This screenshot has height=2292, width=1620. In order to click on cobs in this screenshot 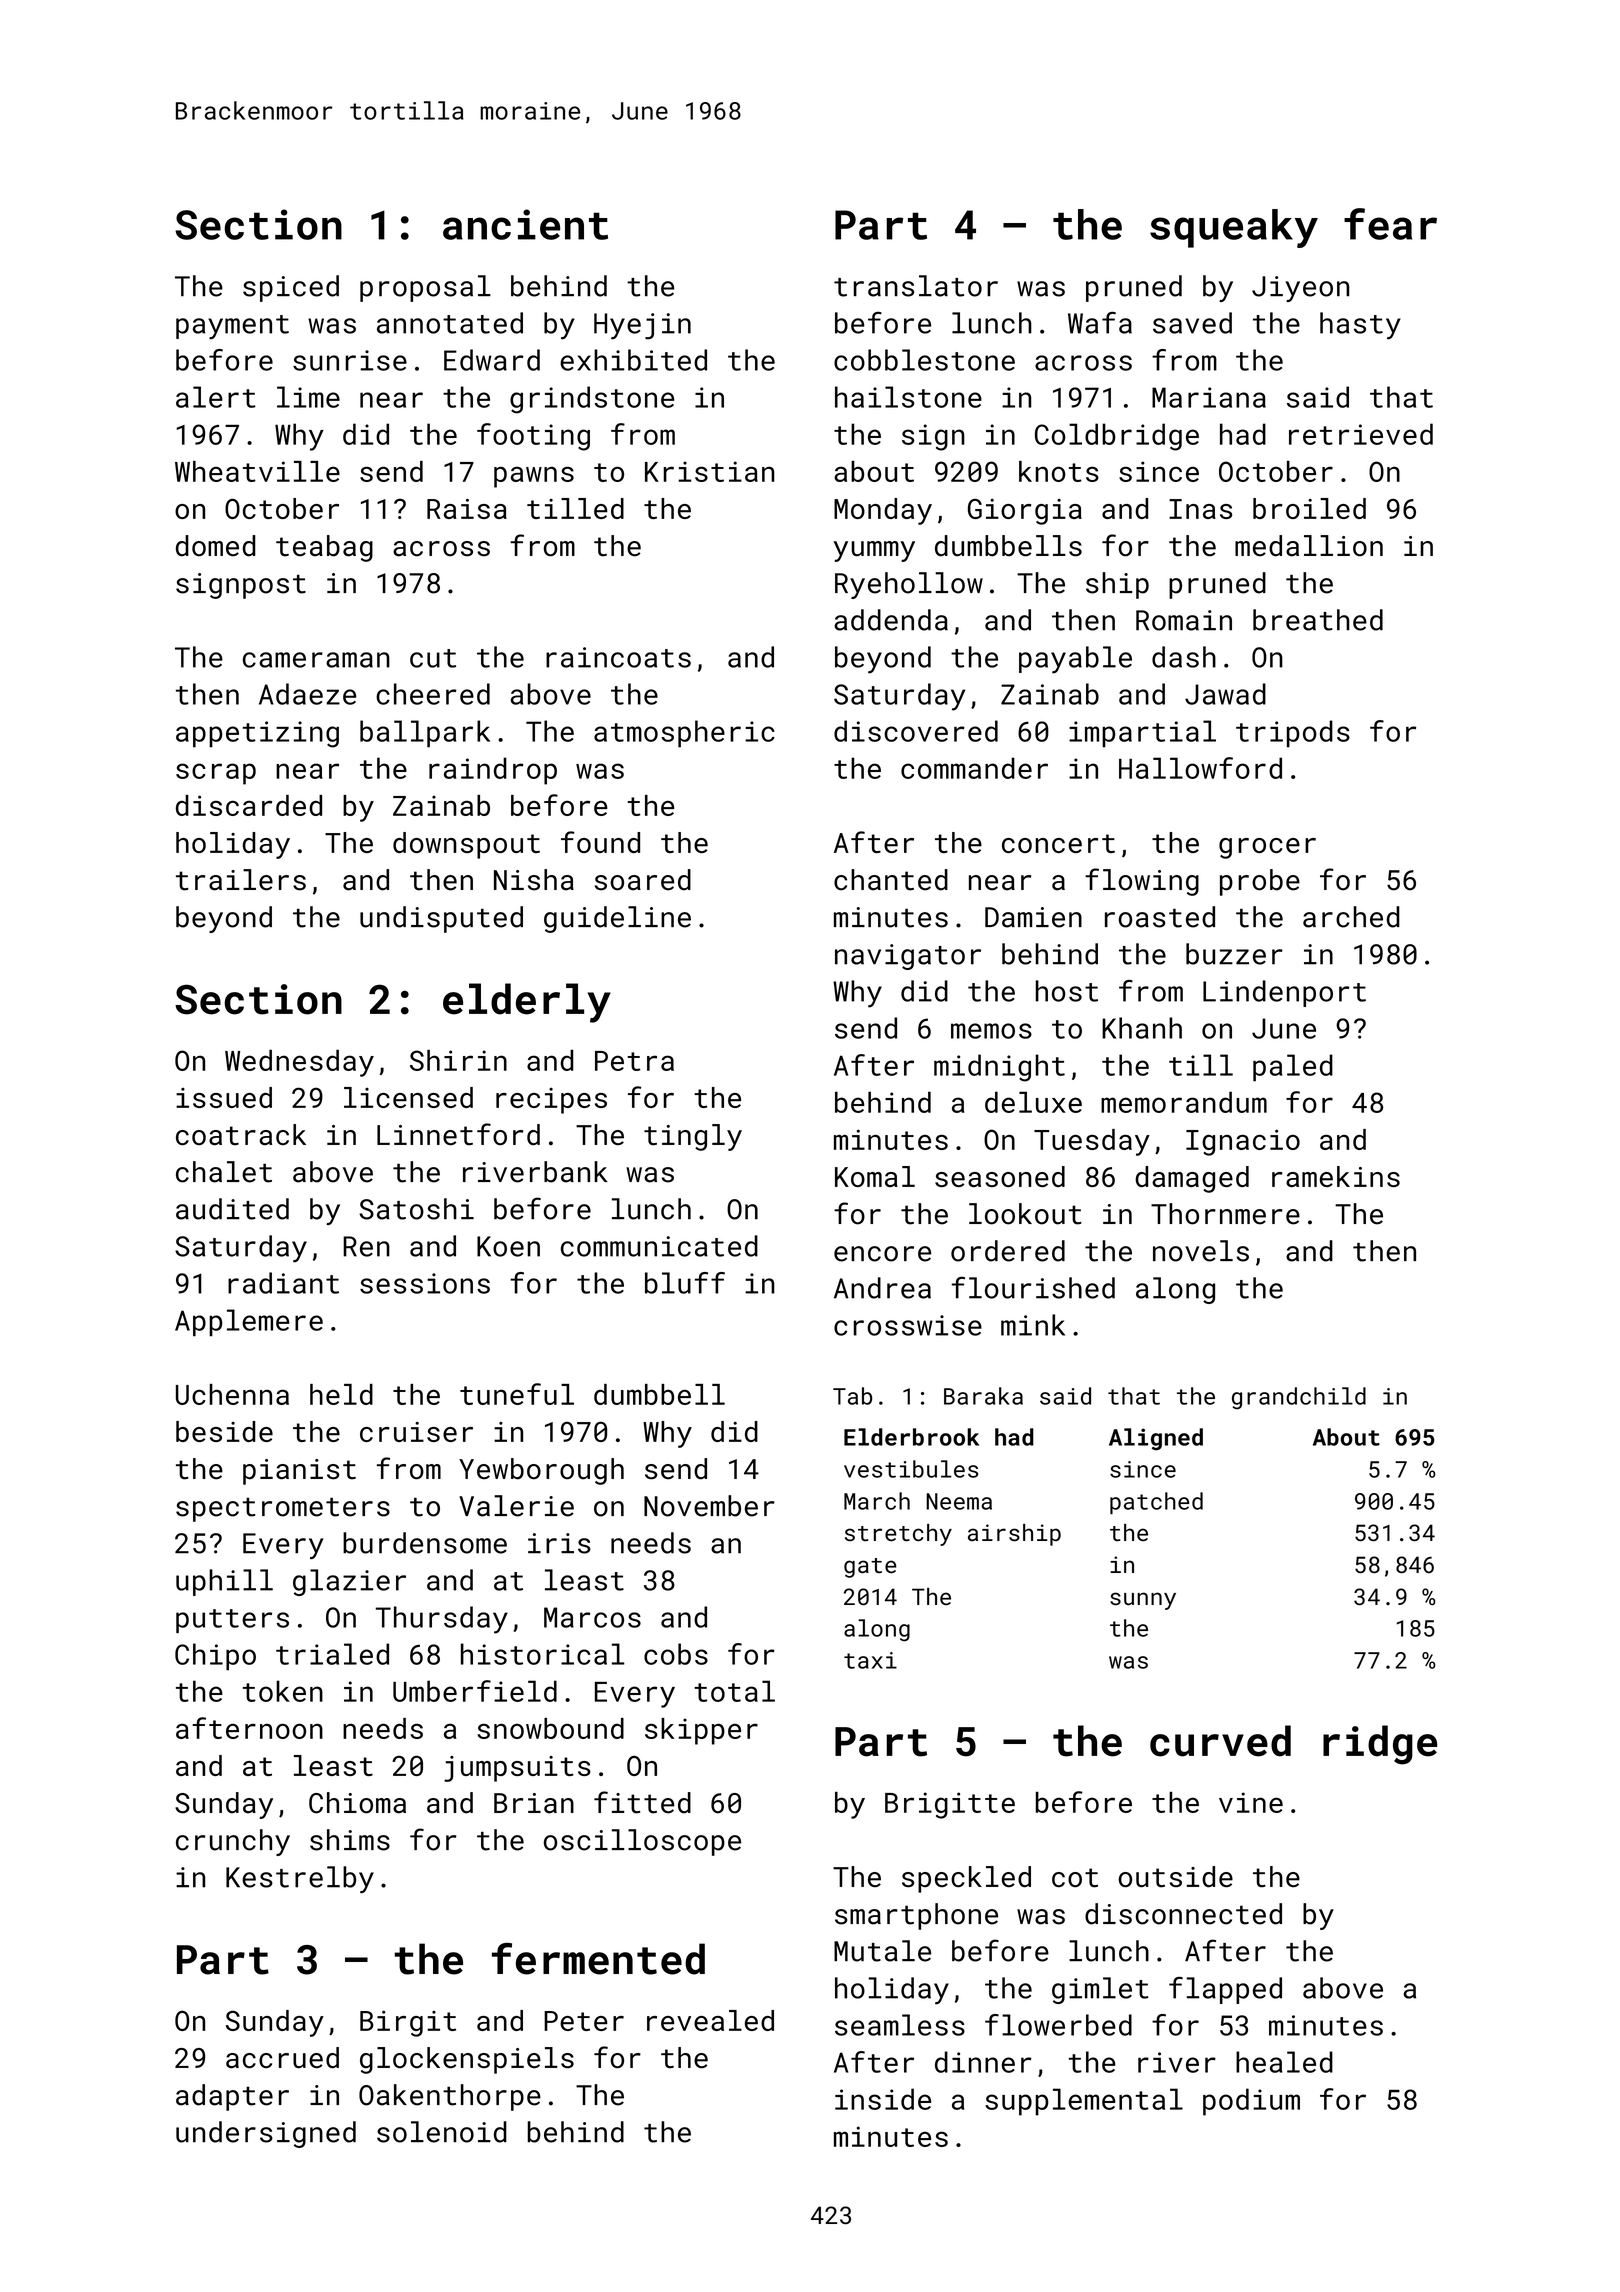, I will do `click(676, 1654)`.
